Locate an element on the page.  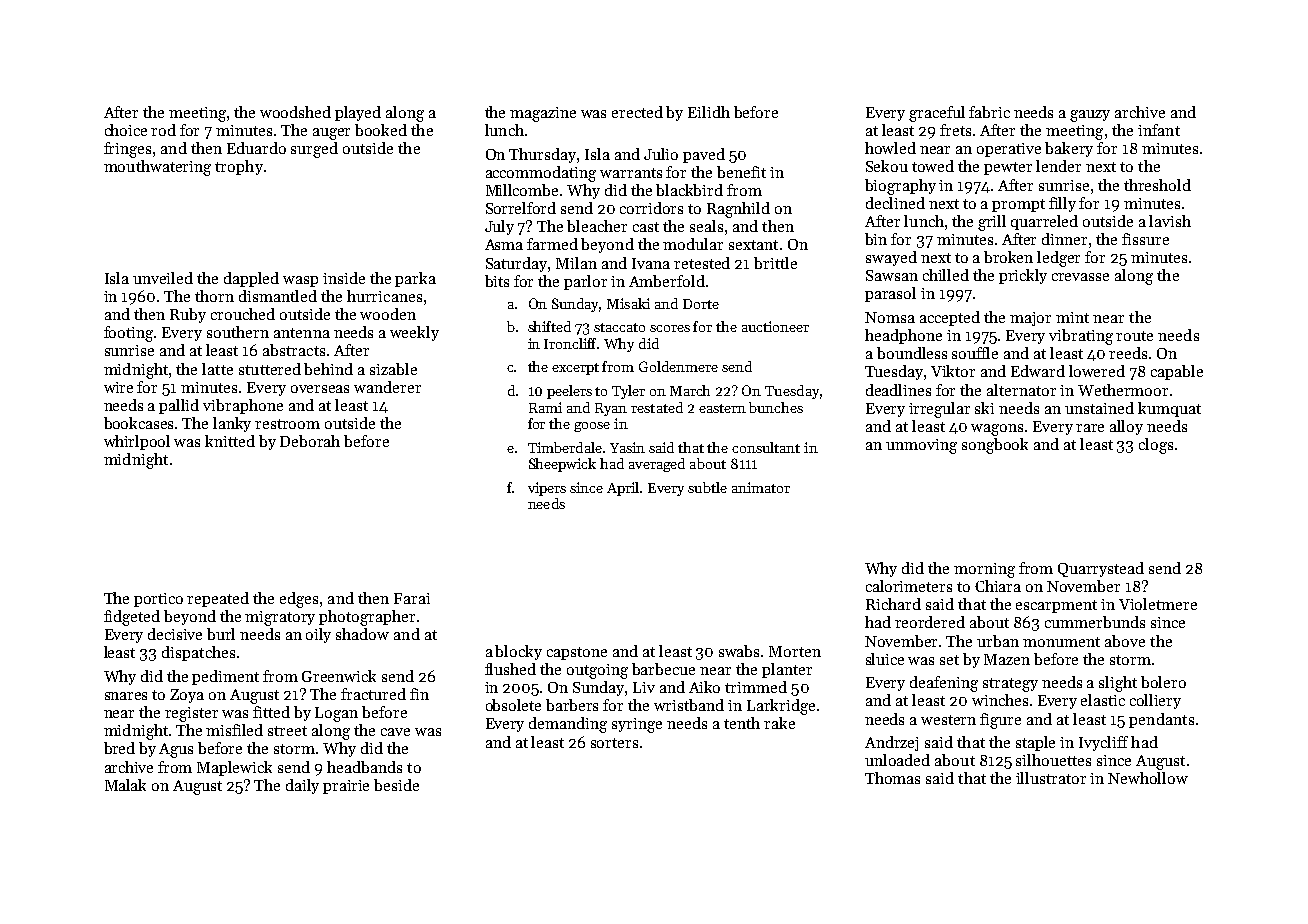
woodshed is located at coordinates (295, 112).
